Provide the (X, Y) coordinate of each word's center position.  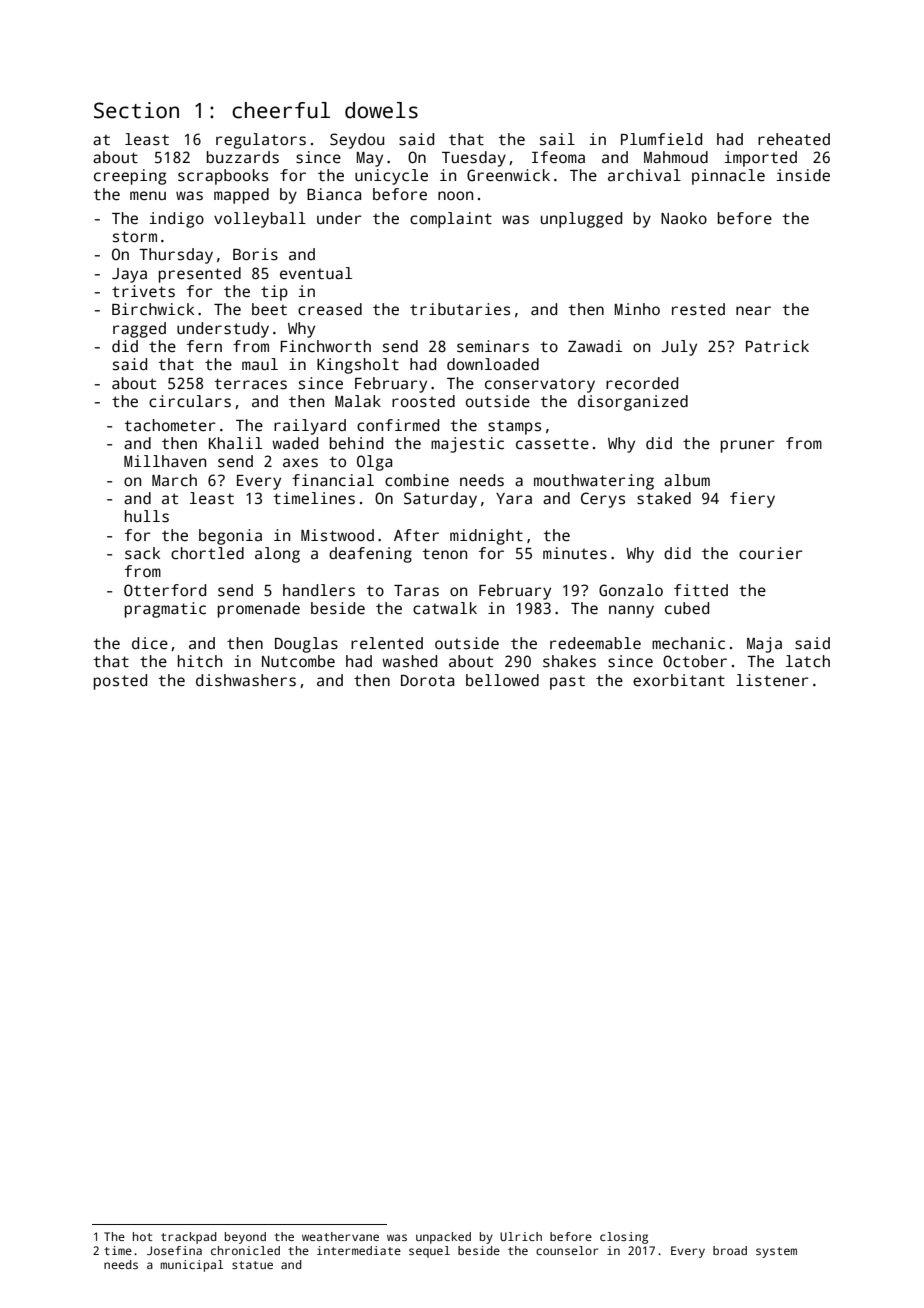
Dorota (427, 680)
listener (772, 680)
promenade (259, 610)
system (776, 1252)
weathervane (340, 1236)
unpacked (443, 1238)
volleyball (260, 220)
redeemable (595, 643)
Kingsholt (358, 366)
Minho (637, 309)
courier (771, 553)
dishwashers (246, 680)
